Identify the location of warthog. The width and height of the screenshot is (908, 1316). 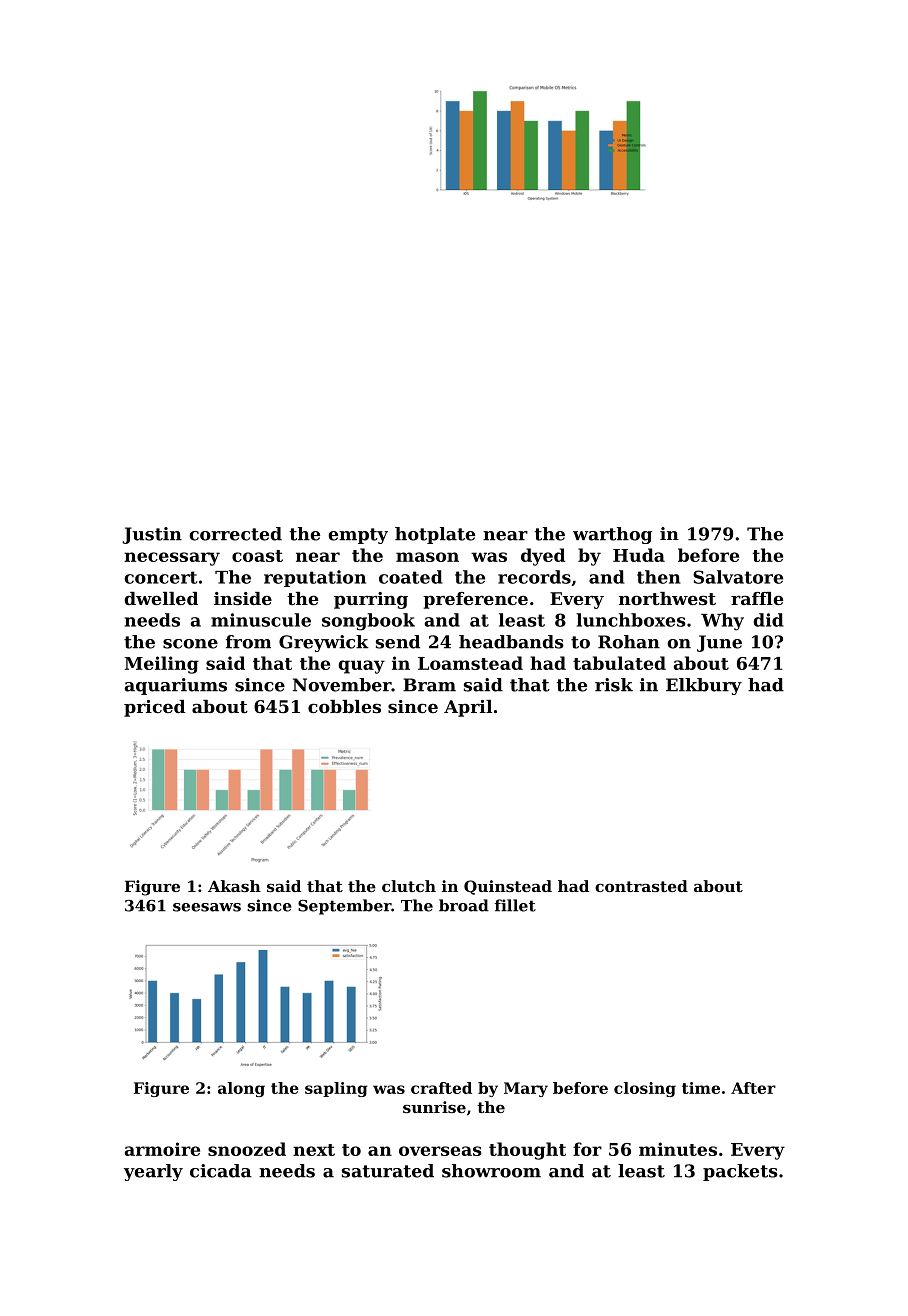
(612, 535).
